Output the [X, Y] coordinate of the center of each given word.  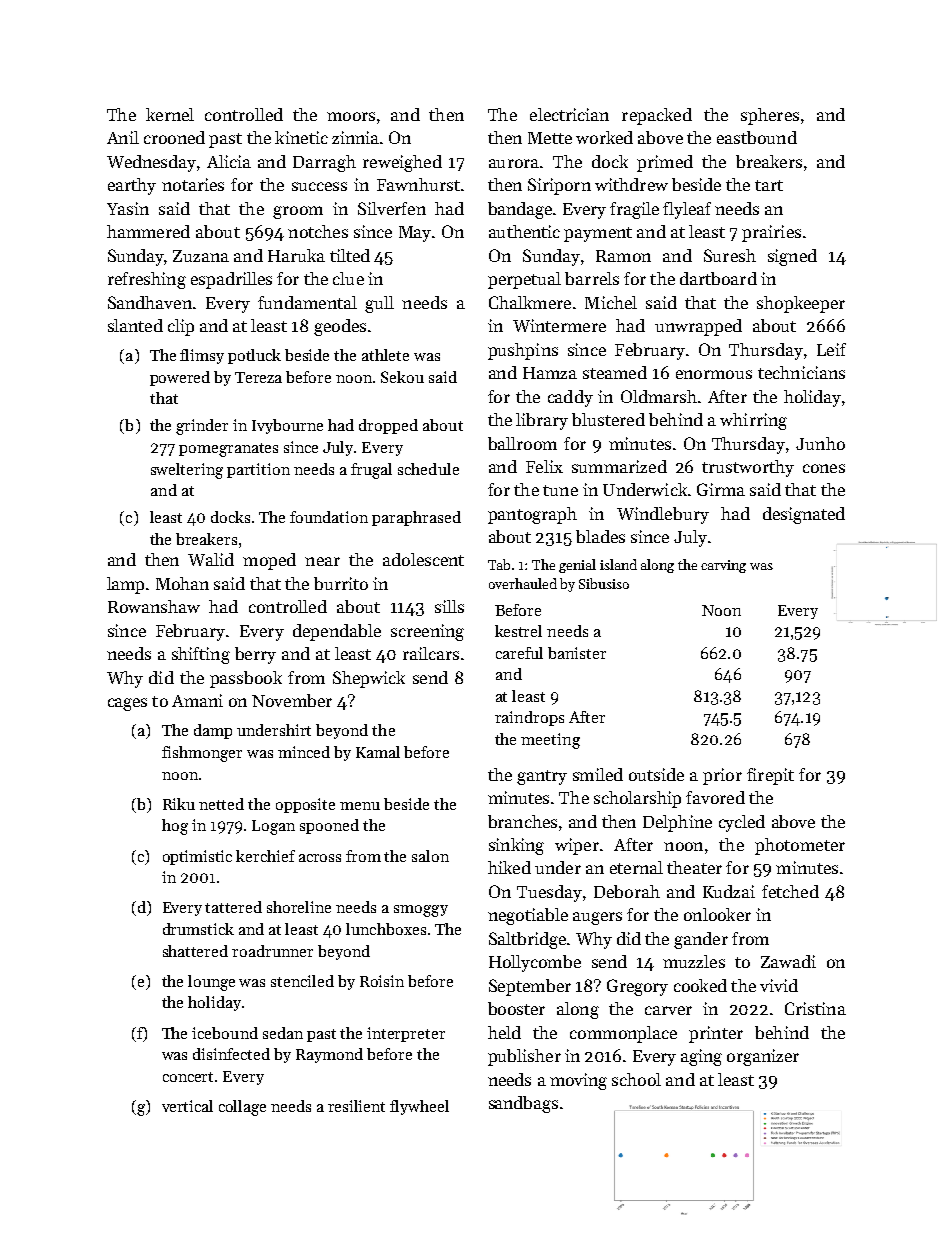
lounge [211, 983]
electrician [569, 114]
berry [255, 655]
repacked [657, 116]
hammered [148, 231]
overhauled [523, 583]
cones [824, 468]
